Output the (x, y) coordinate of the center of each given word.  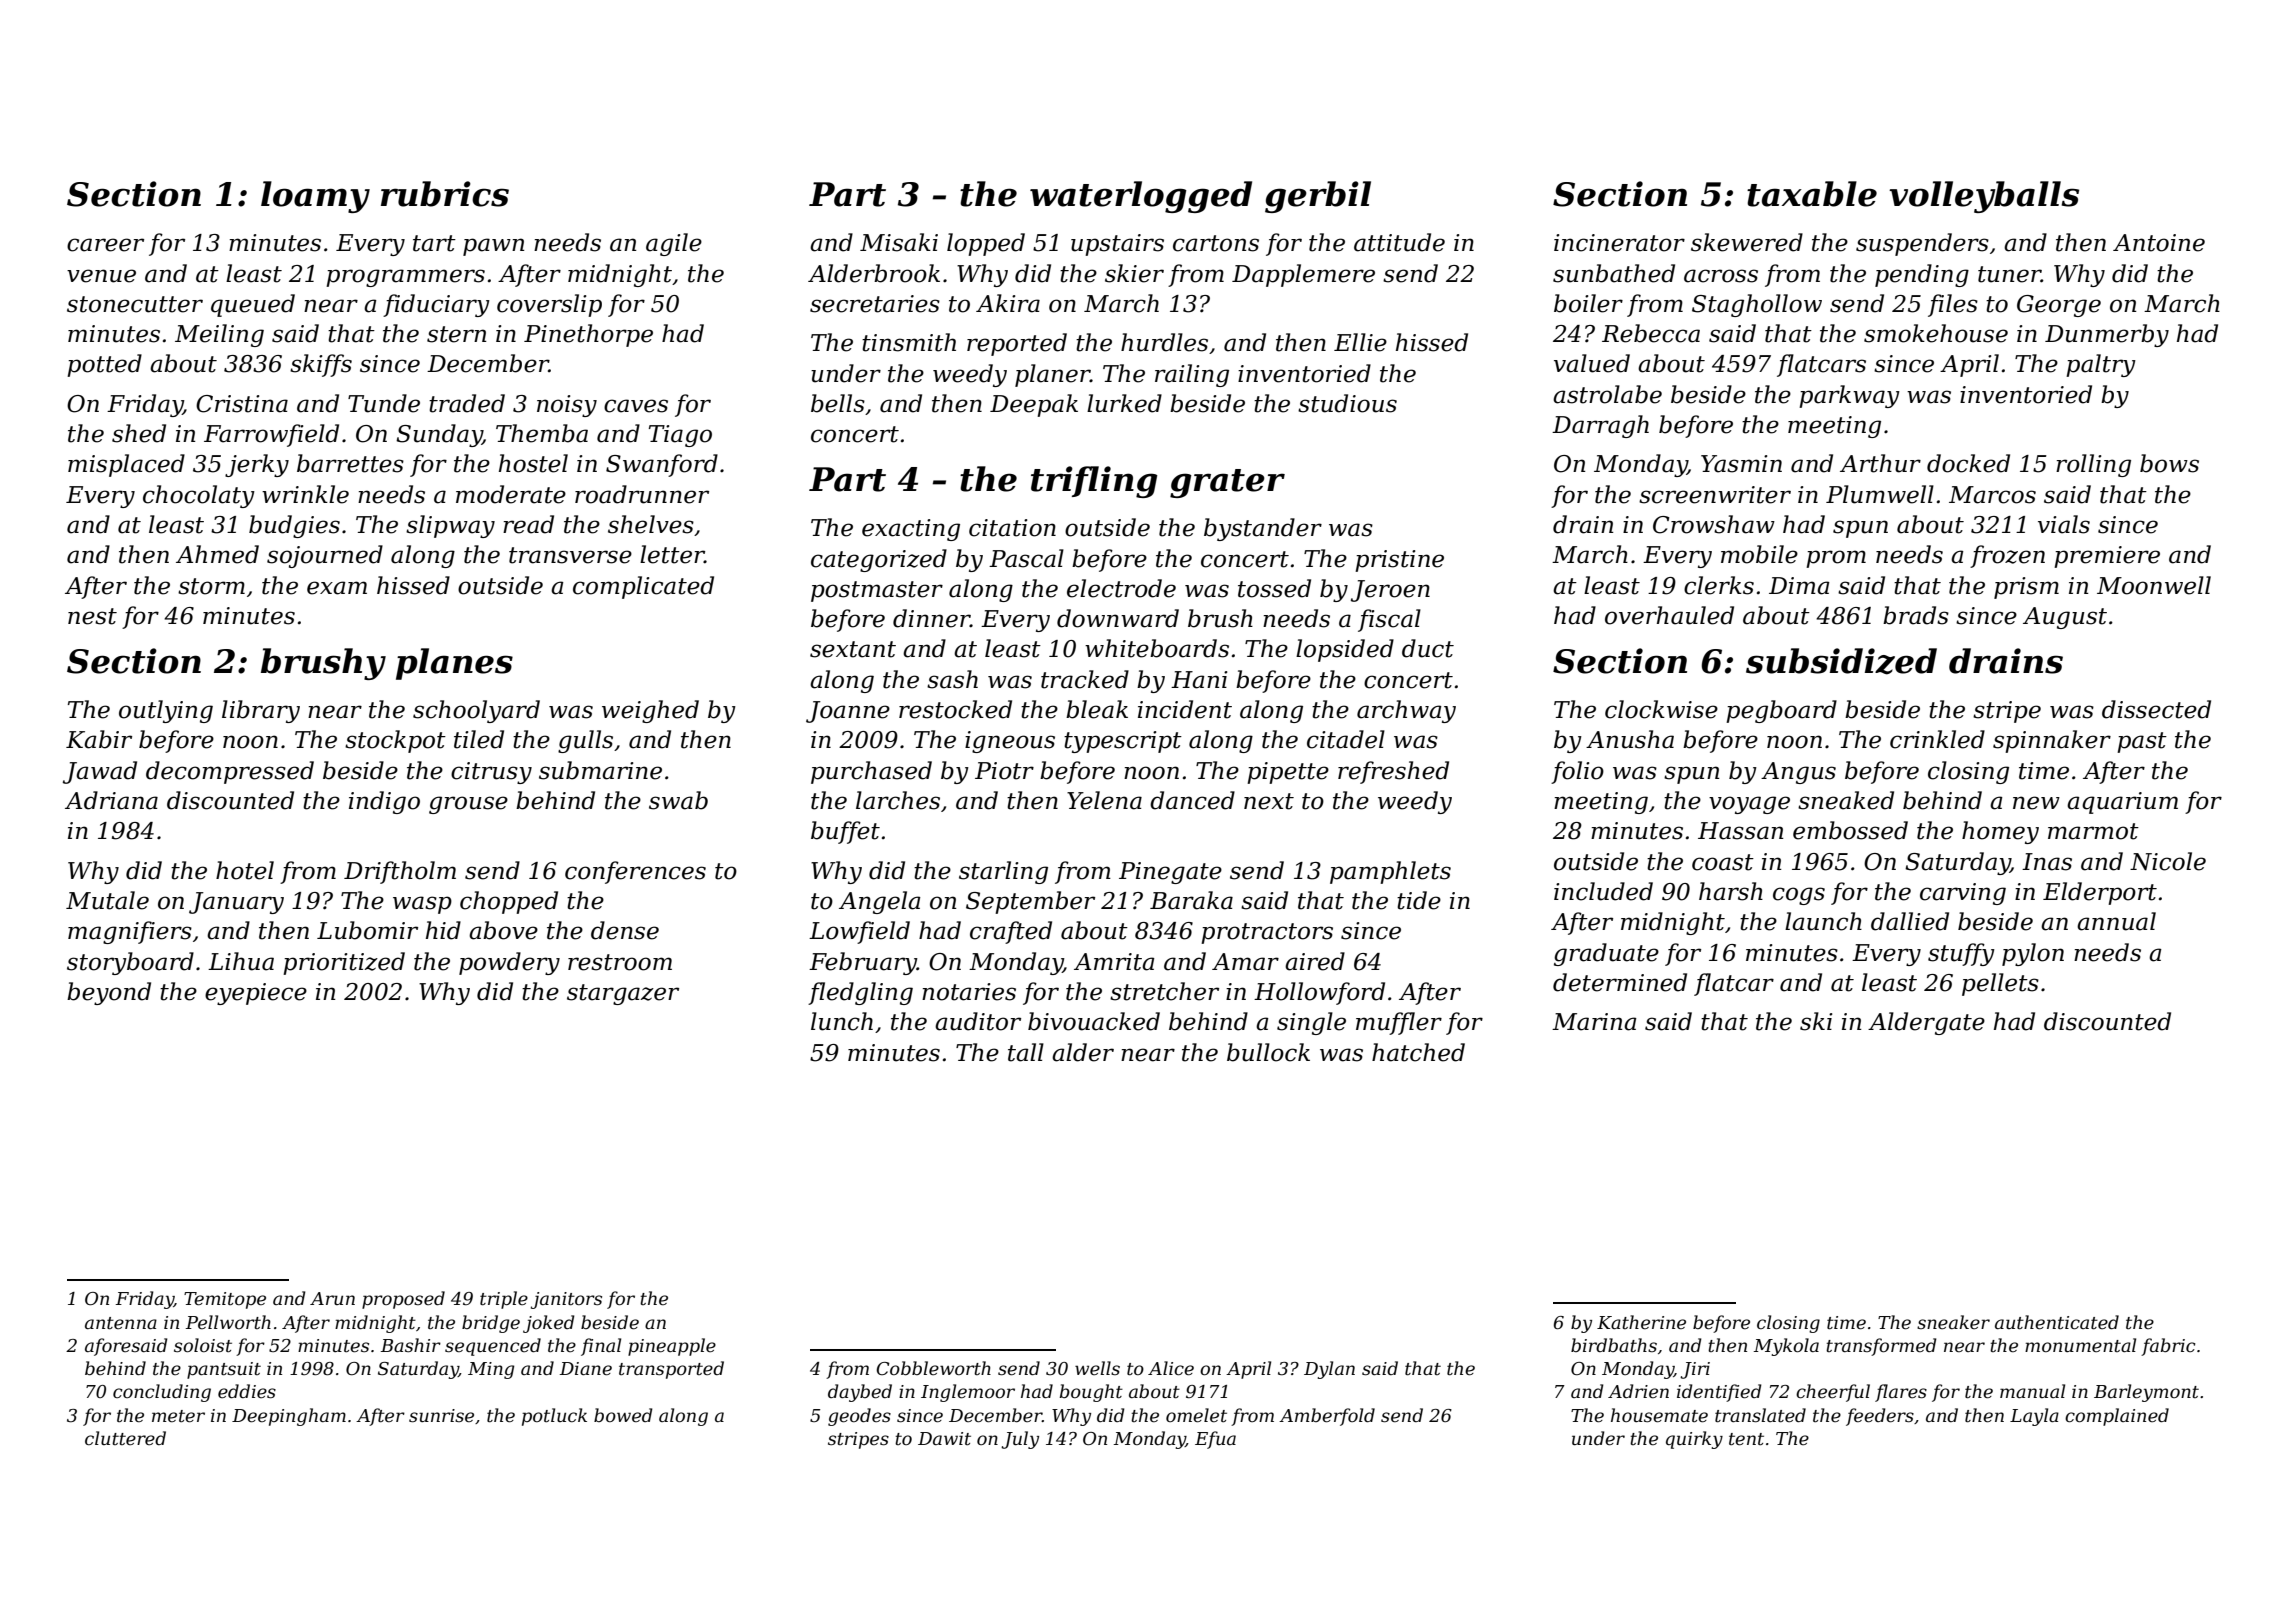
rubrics (445, 194)
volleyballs (1984, 197)
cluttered (125, 1438)
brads (1916, 615)
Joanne (848, 712)
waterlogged (1141, 197)
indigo (384, 802)
